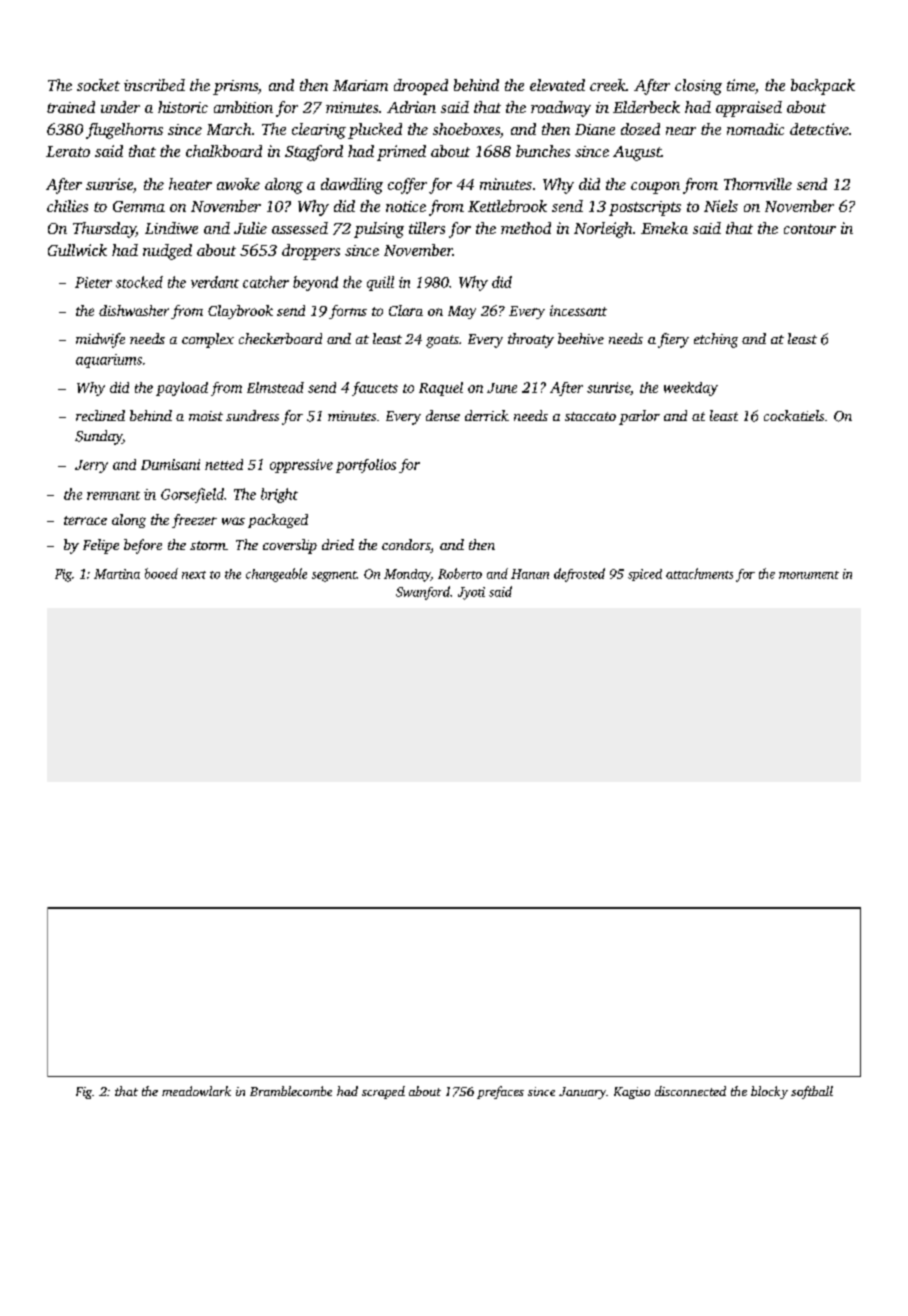 The image size is (908, 1316). I want to click on Felipe, so click(101, 546).
